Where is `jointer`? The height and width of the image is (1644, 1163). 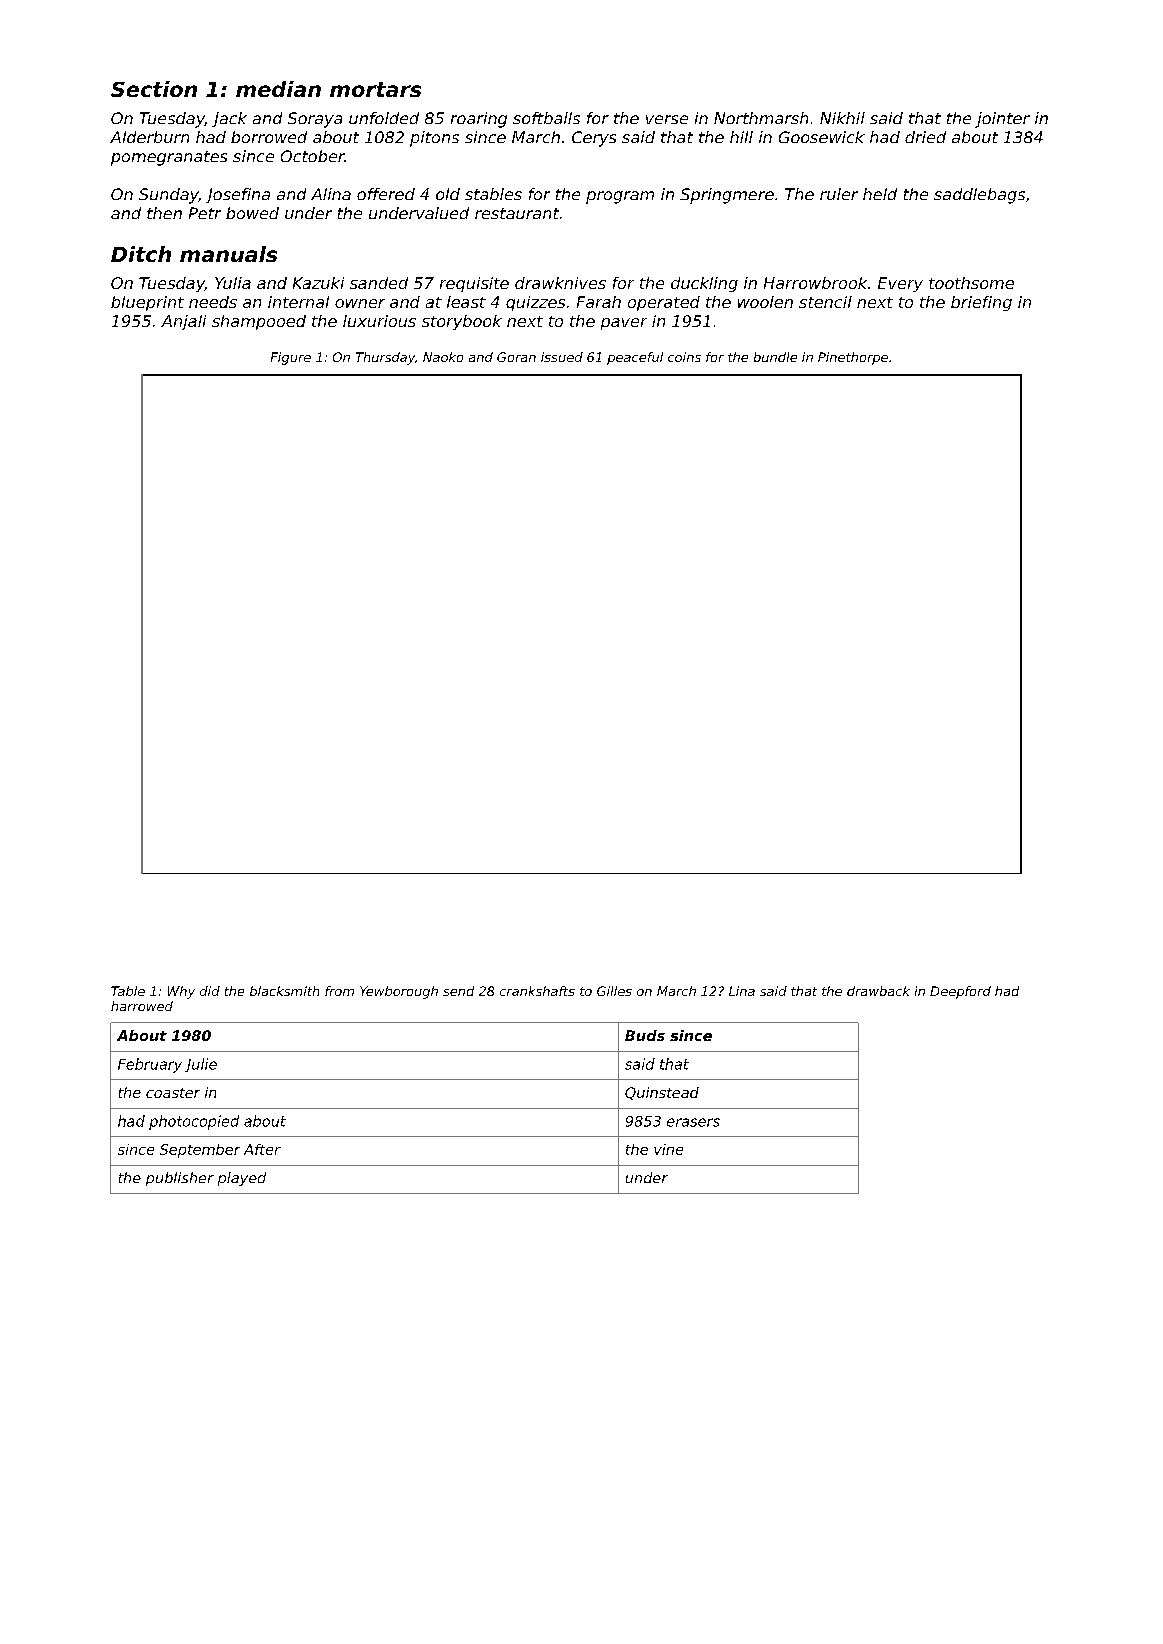 jointer is located at coordinates (1002, 120).
